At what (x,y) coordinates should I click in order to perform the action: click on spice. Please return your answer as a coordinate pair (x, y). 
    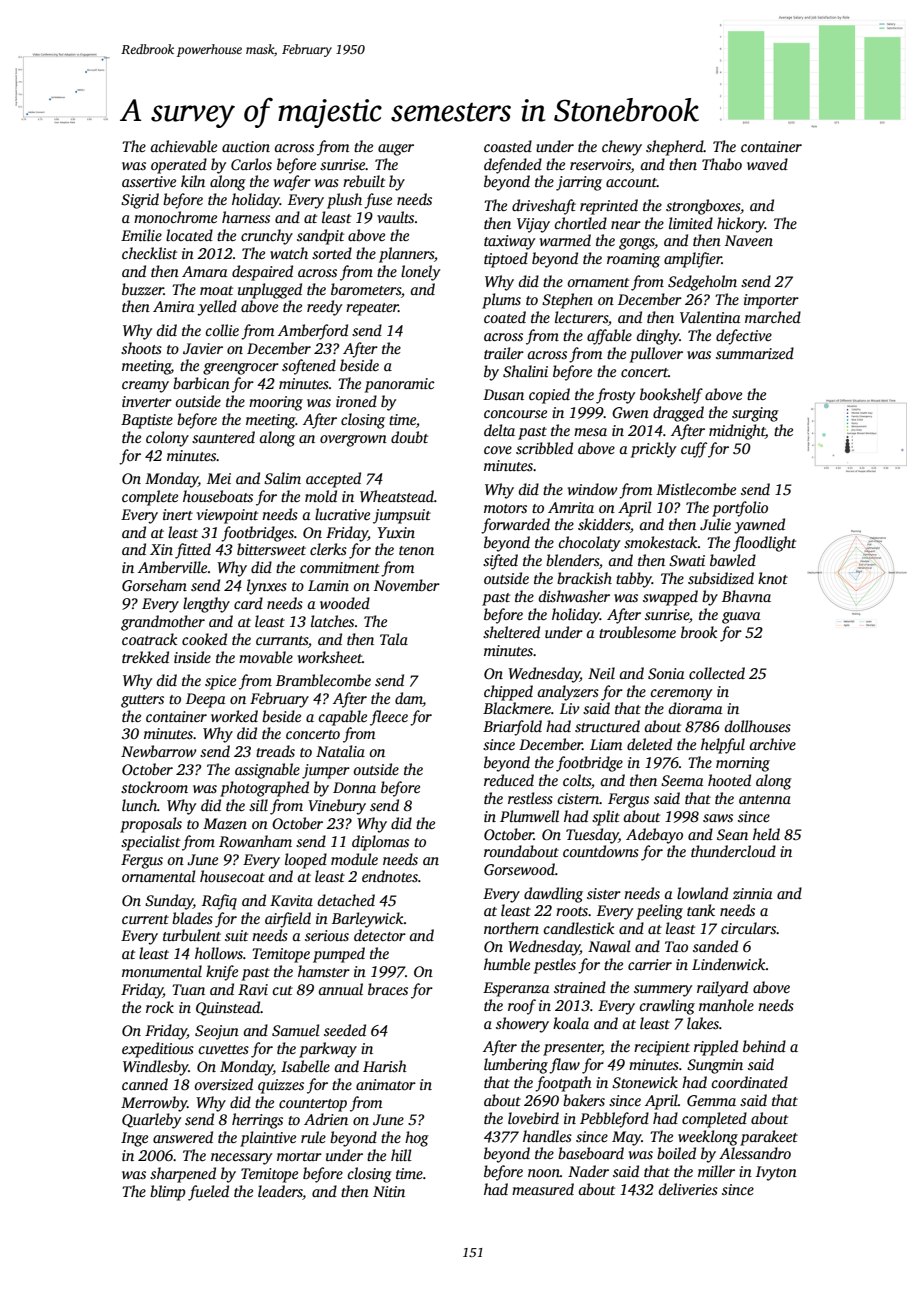
    Looking at the image, I should click on (220, 682).
